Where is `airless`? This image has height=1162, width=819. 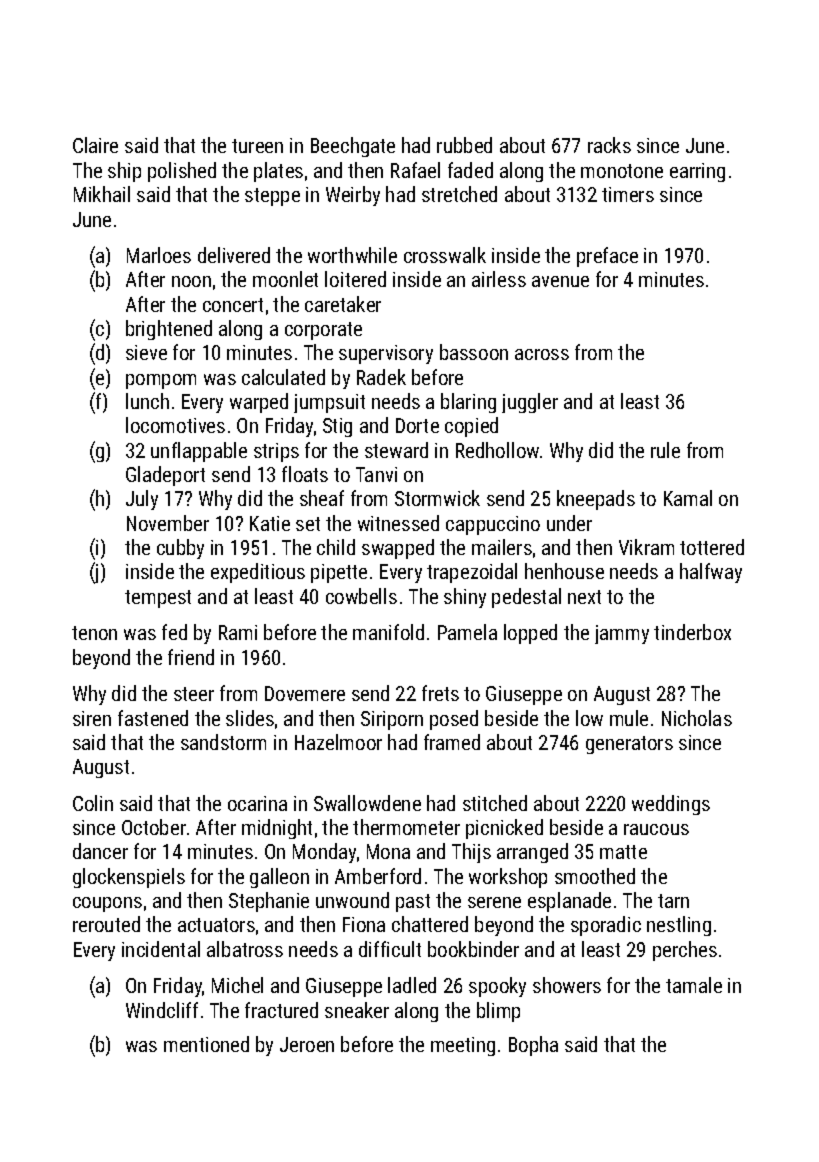
airless is located at coordinates (499, 279).
